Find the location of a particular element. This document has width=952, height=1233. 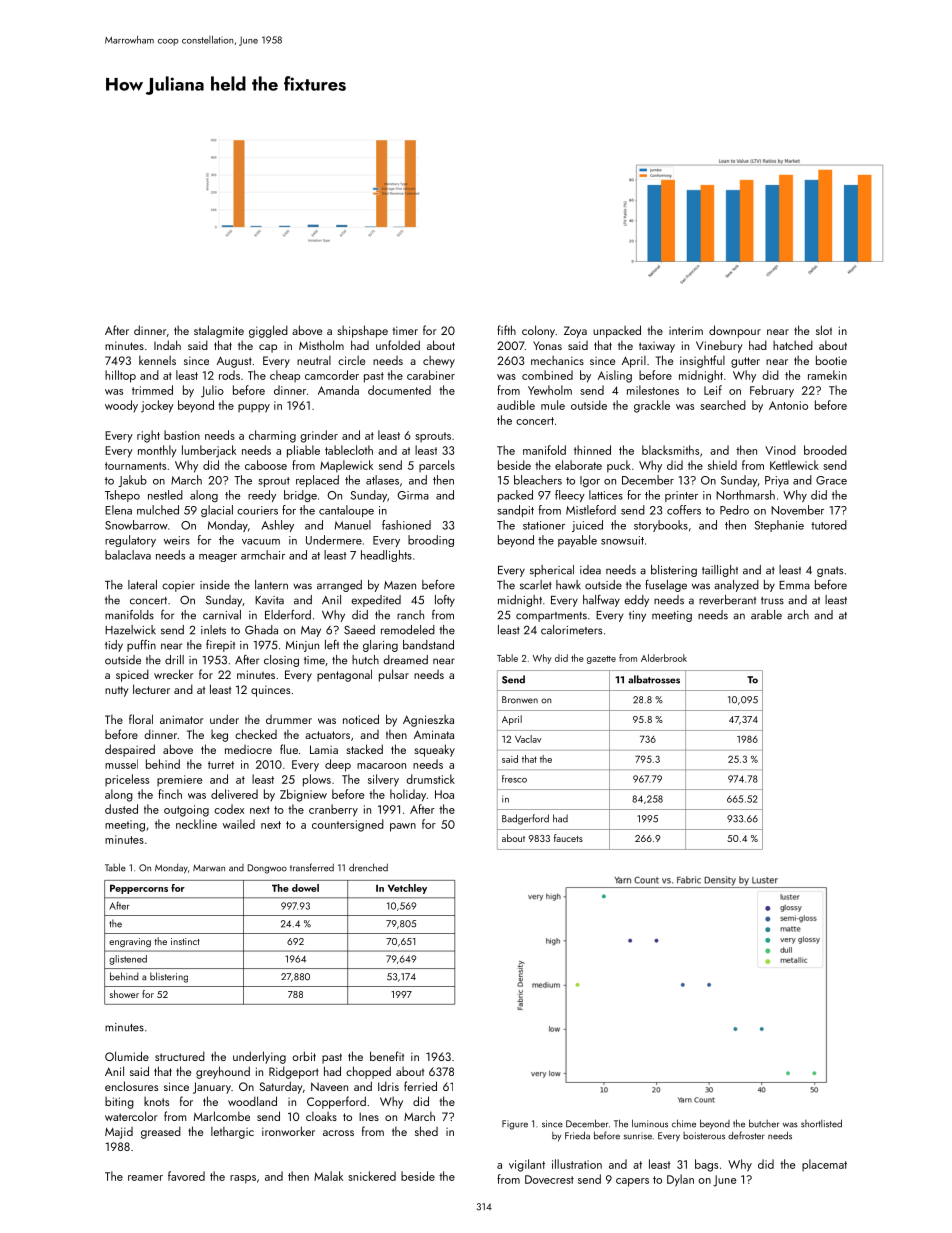

Figure is located at coordinates (515, 1125).
